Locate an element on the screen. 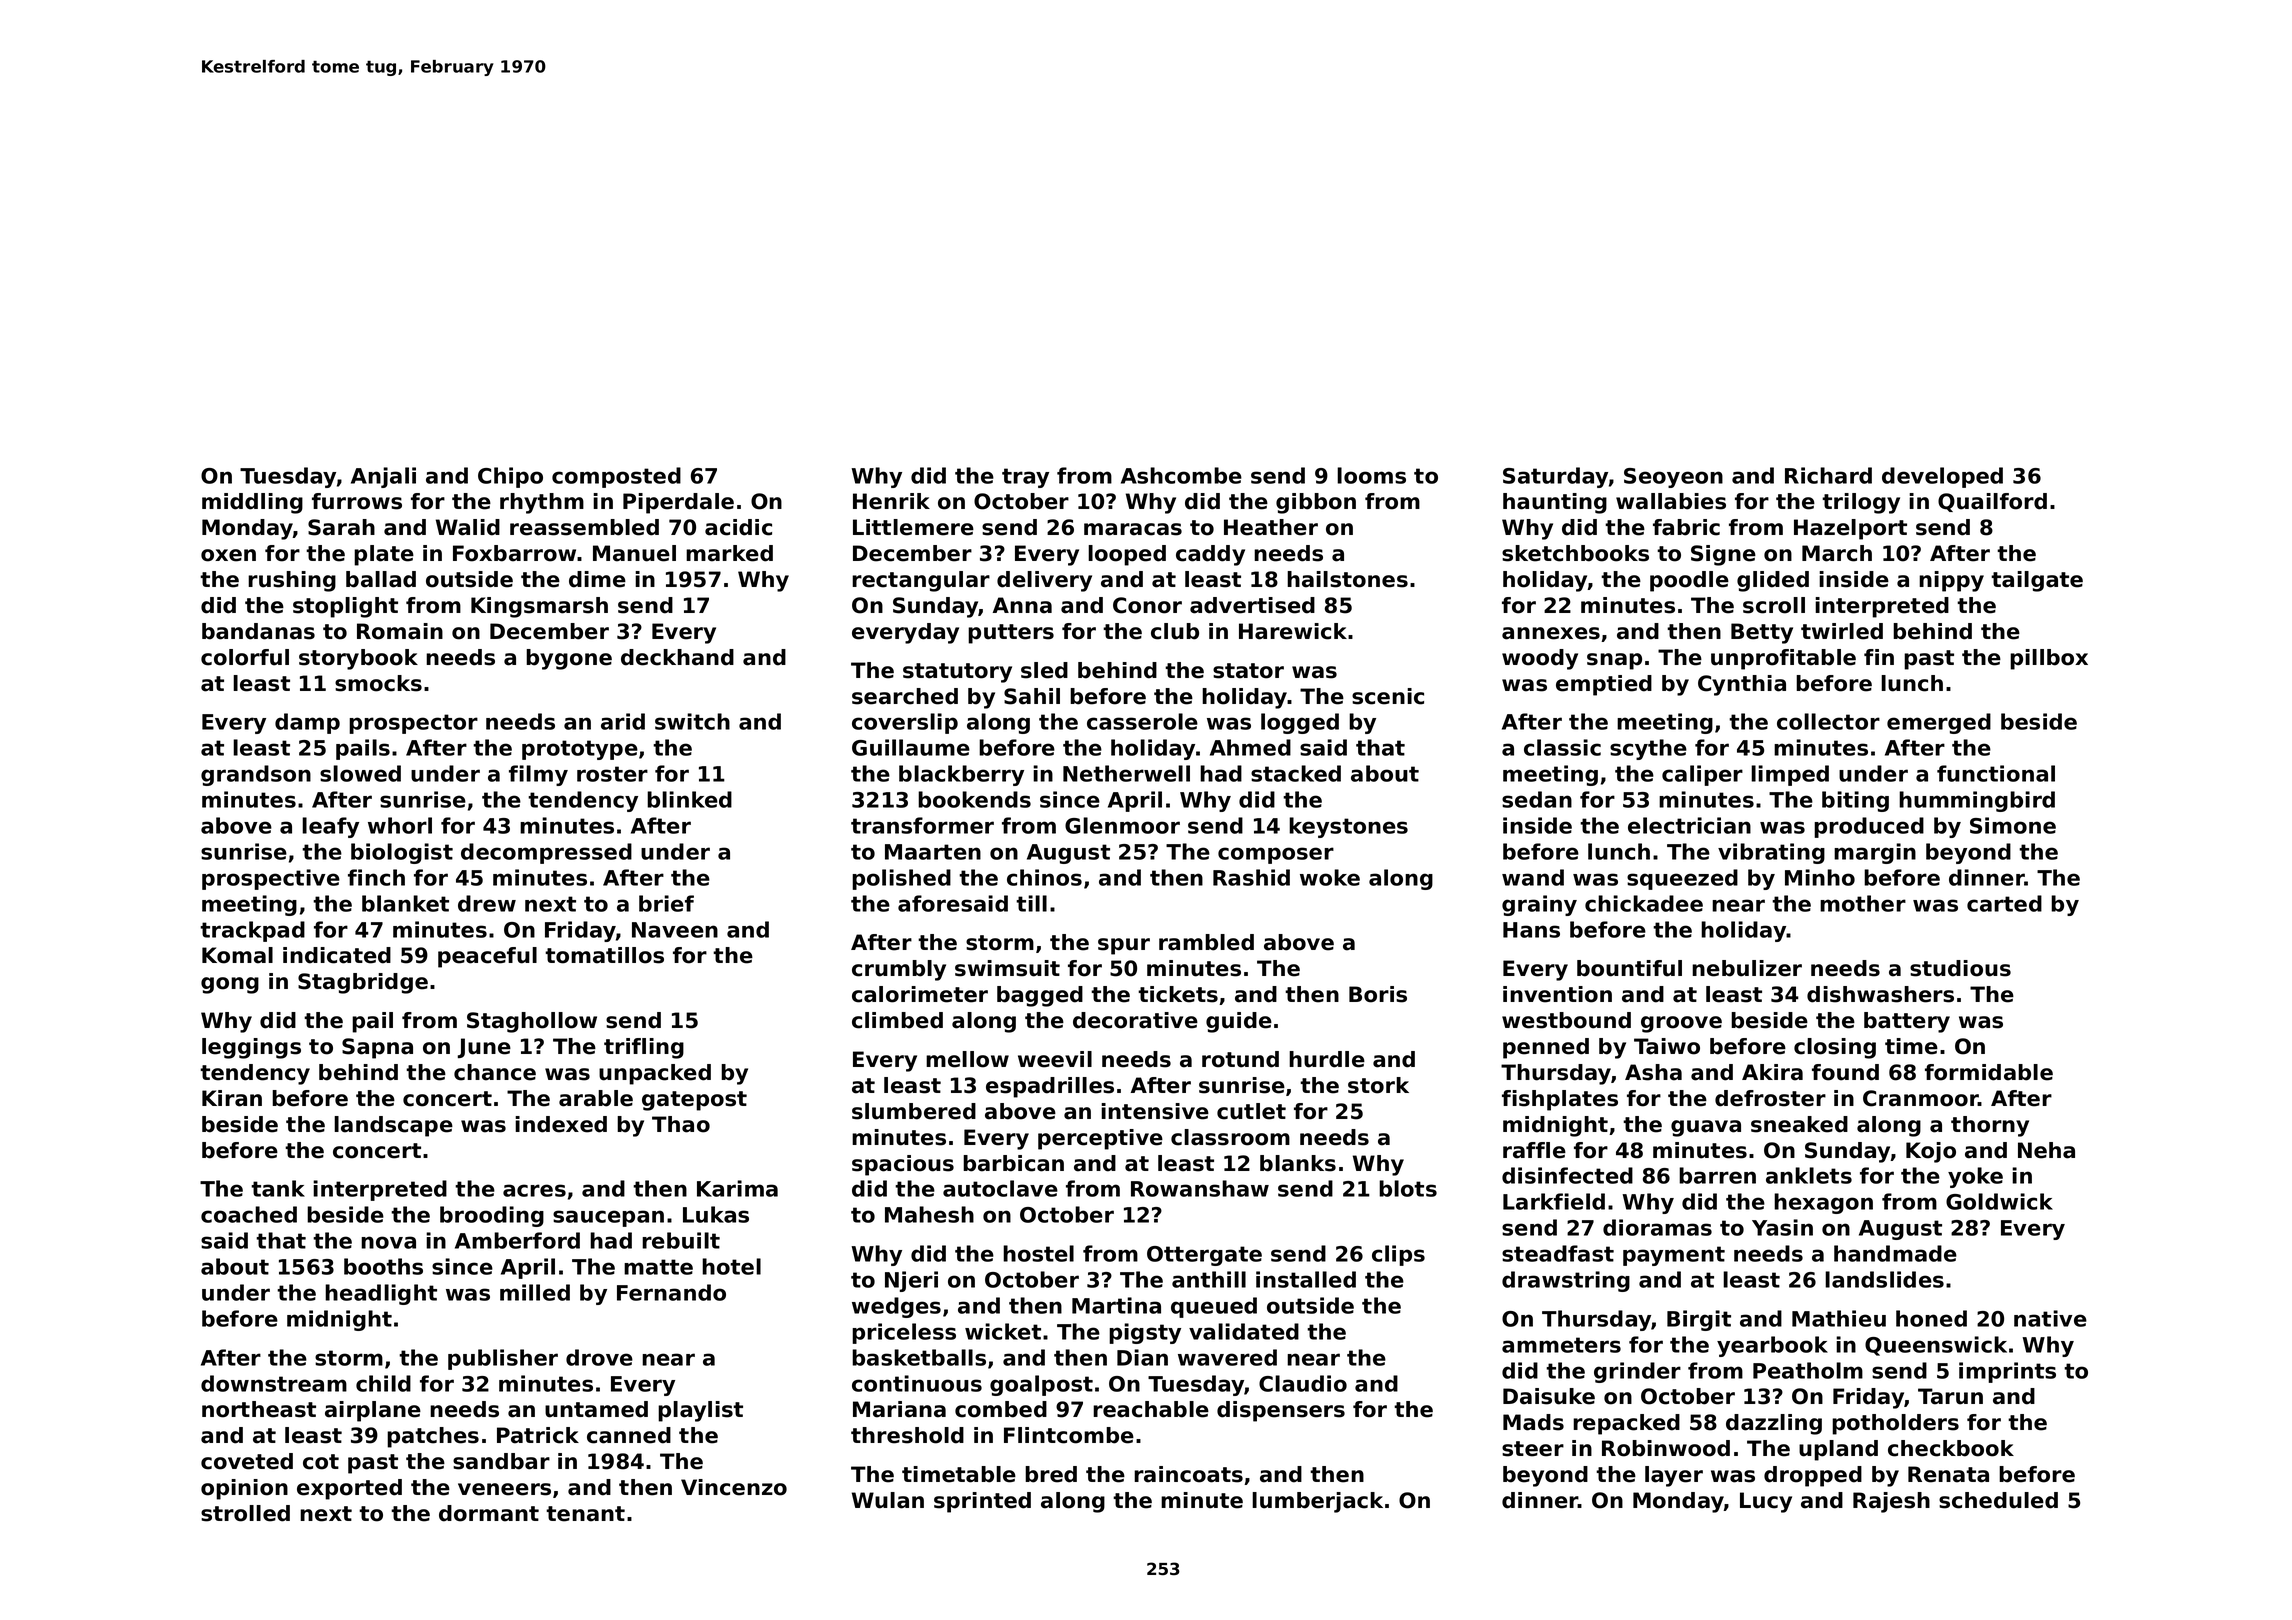 The width and height of the screenshot is (2292, 1620). airplane is located at coordinates (373, 1411).
